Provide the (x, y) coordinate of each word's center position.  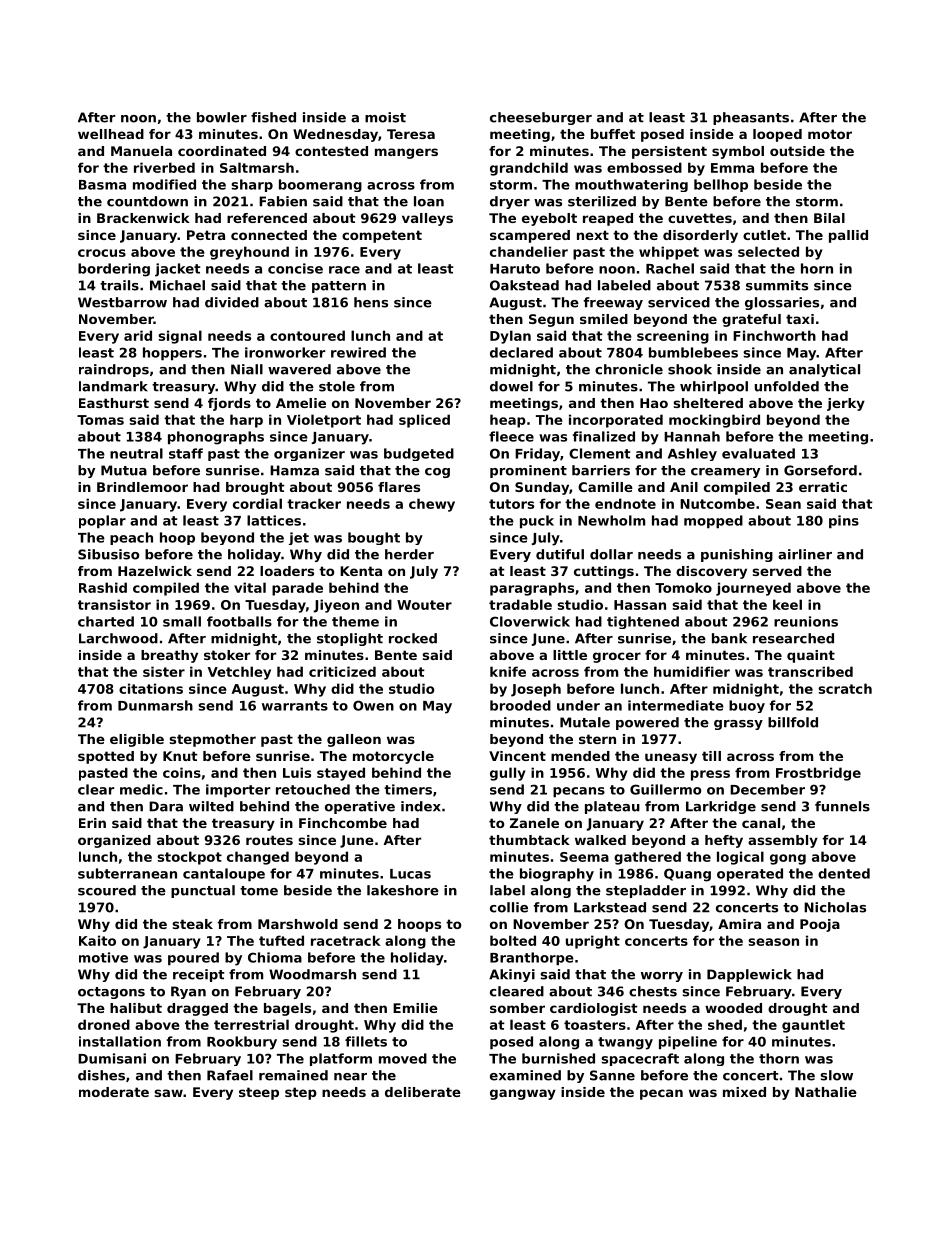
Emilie (415, 1008)
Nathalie (826, 1092)
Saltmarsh (257, 167)
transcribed (810, 671)
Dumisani (112, 1058)
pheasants (751, 118)
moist (385, 117)
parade (297, 589)
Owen (373, 705)
